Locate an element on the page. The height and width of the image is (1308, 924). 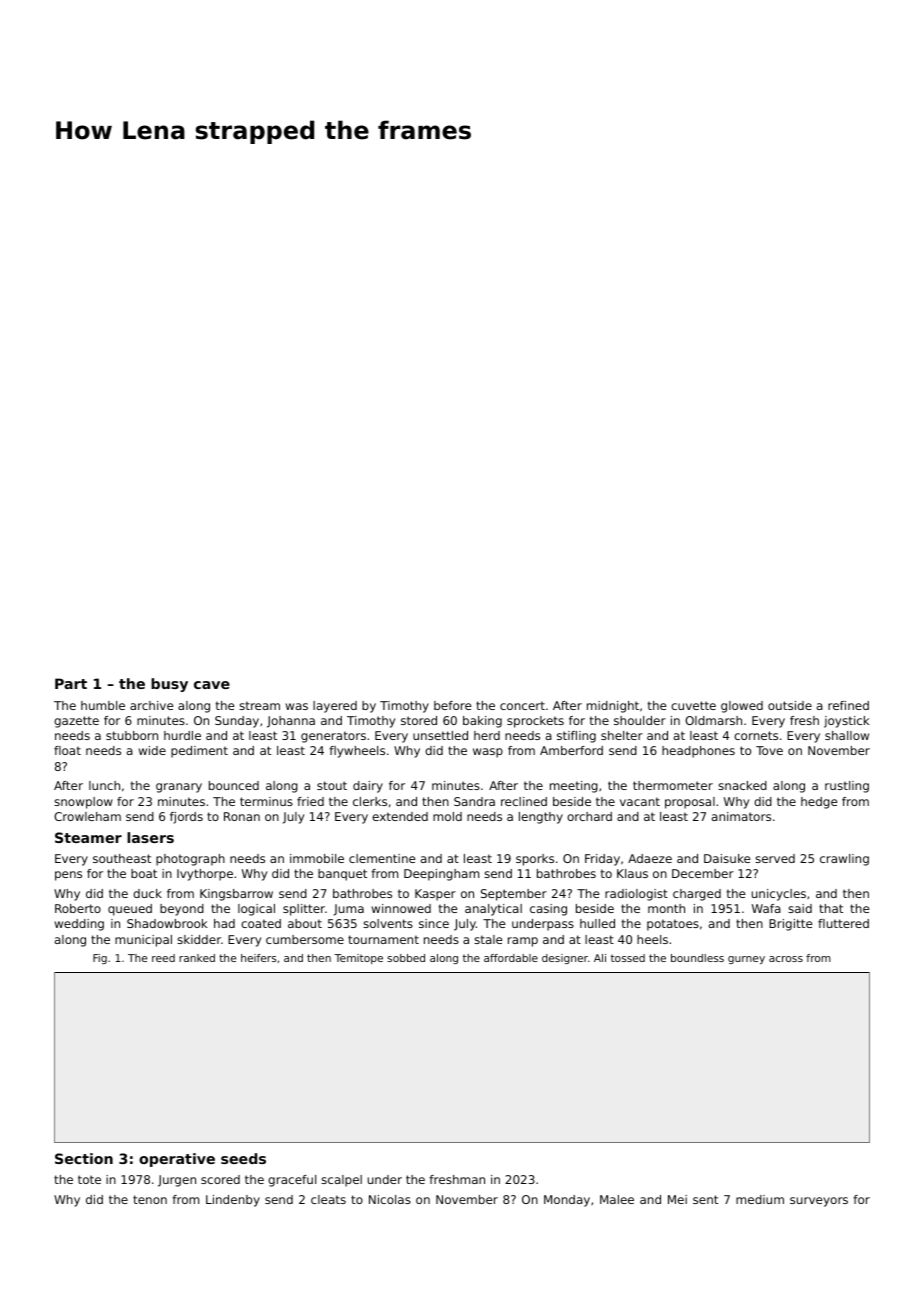
before is located at coordinates (452, 705).
